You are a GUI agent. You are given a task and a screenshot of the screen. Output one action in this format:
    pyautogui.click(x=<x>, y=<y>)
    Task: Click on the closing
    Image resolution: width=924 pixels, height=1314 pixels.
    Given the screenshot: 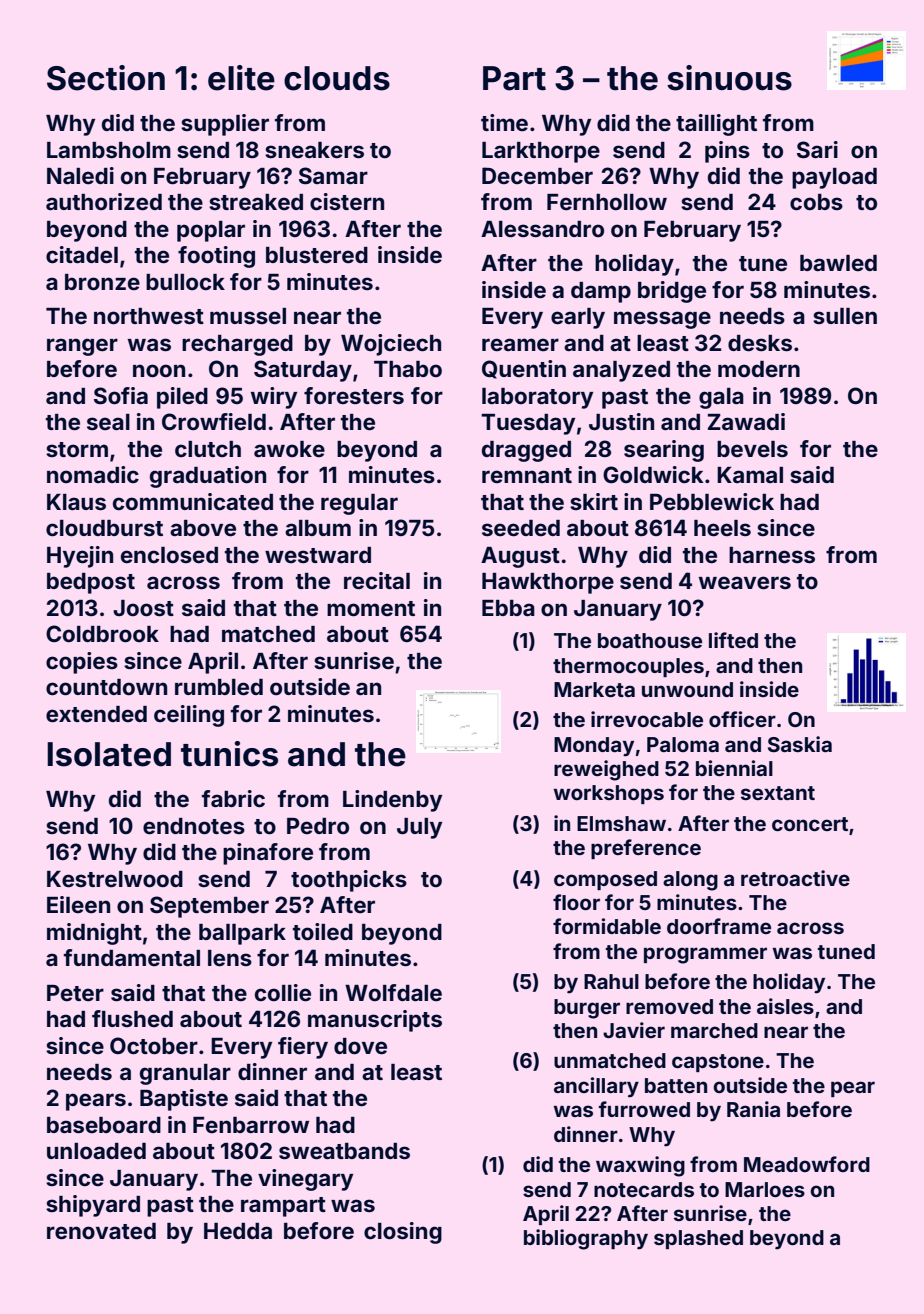 What is the action you would take?
    pyautogui.click(x=403, y=1233)
